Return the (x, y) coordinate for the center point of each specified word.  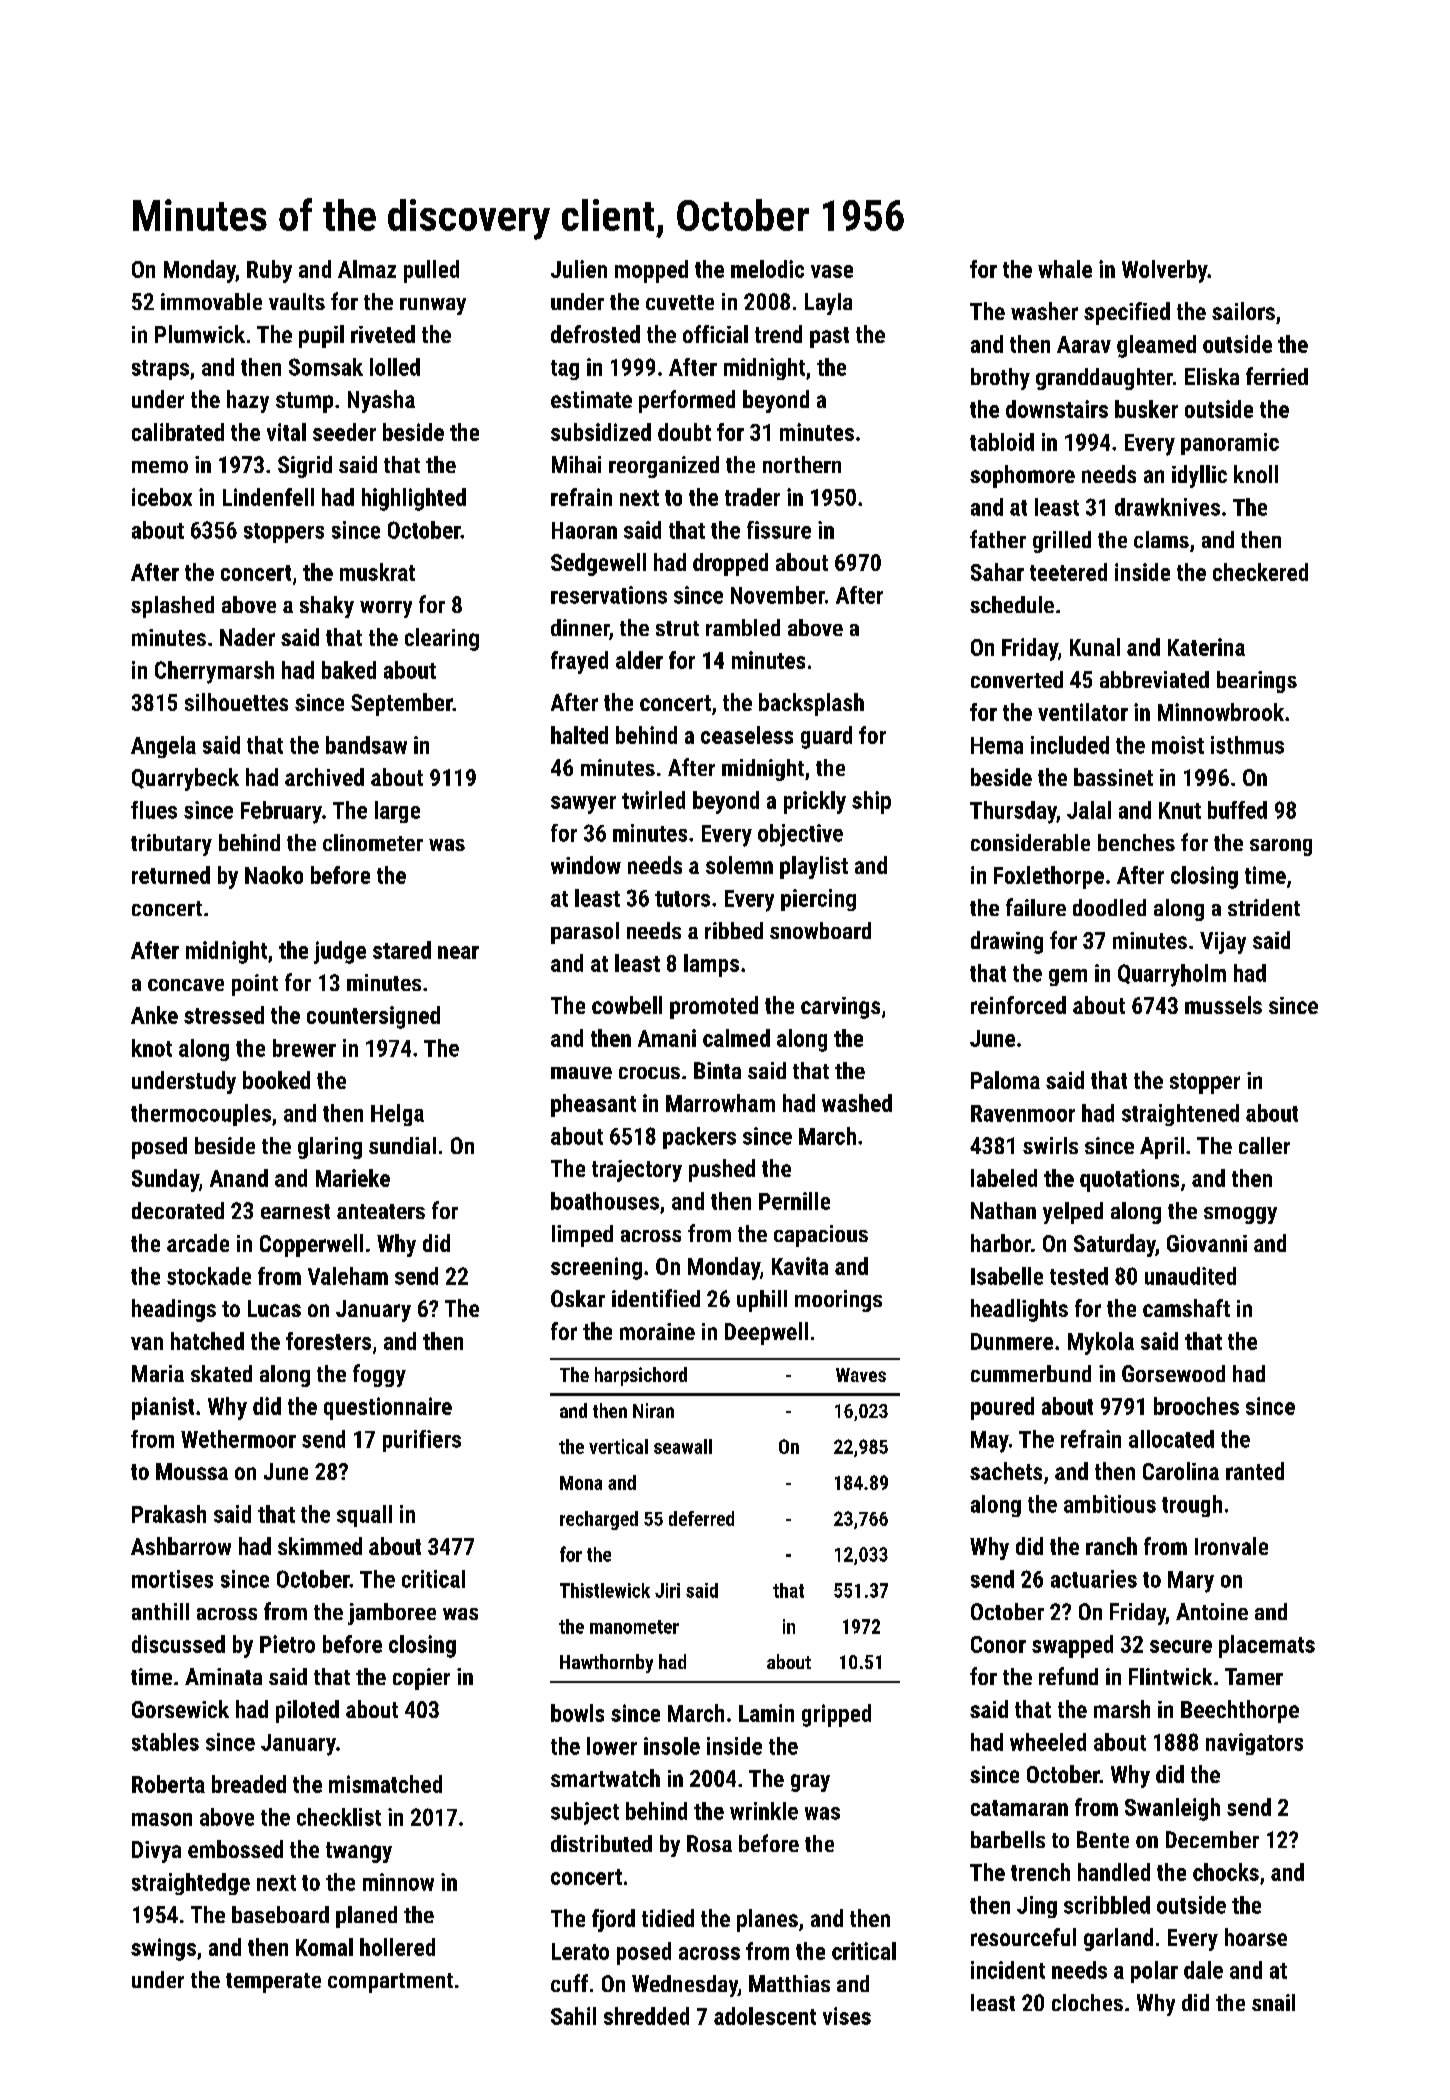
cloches (1087, 2002)
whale (1065, 269)
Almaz (367, 269)
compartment (390, 1983)
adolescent (765, 2016)
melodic (767, 269)
